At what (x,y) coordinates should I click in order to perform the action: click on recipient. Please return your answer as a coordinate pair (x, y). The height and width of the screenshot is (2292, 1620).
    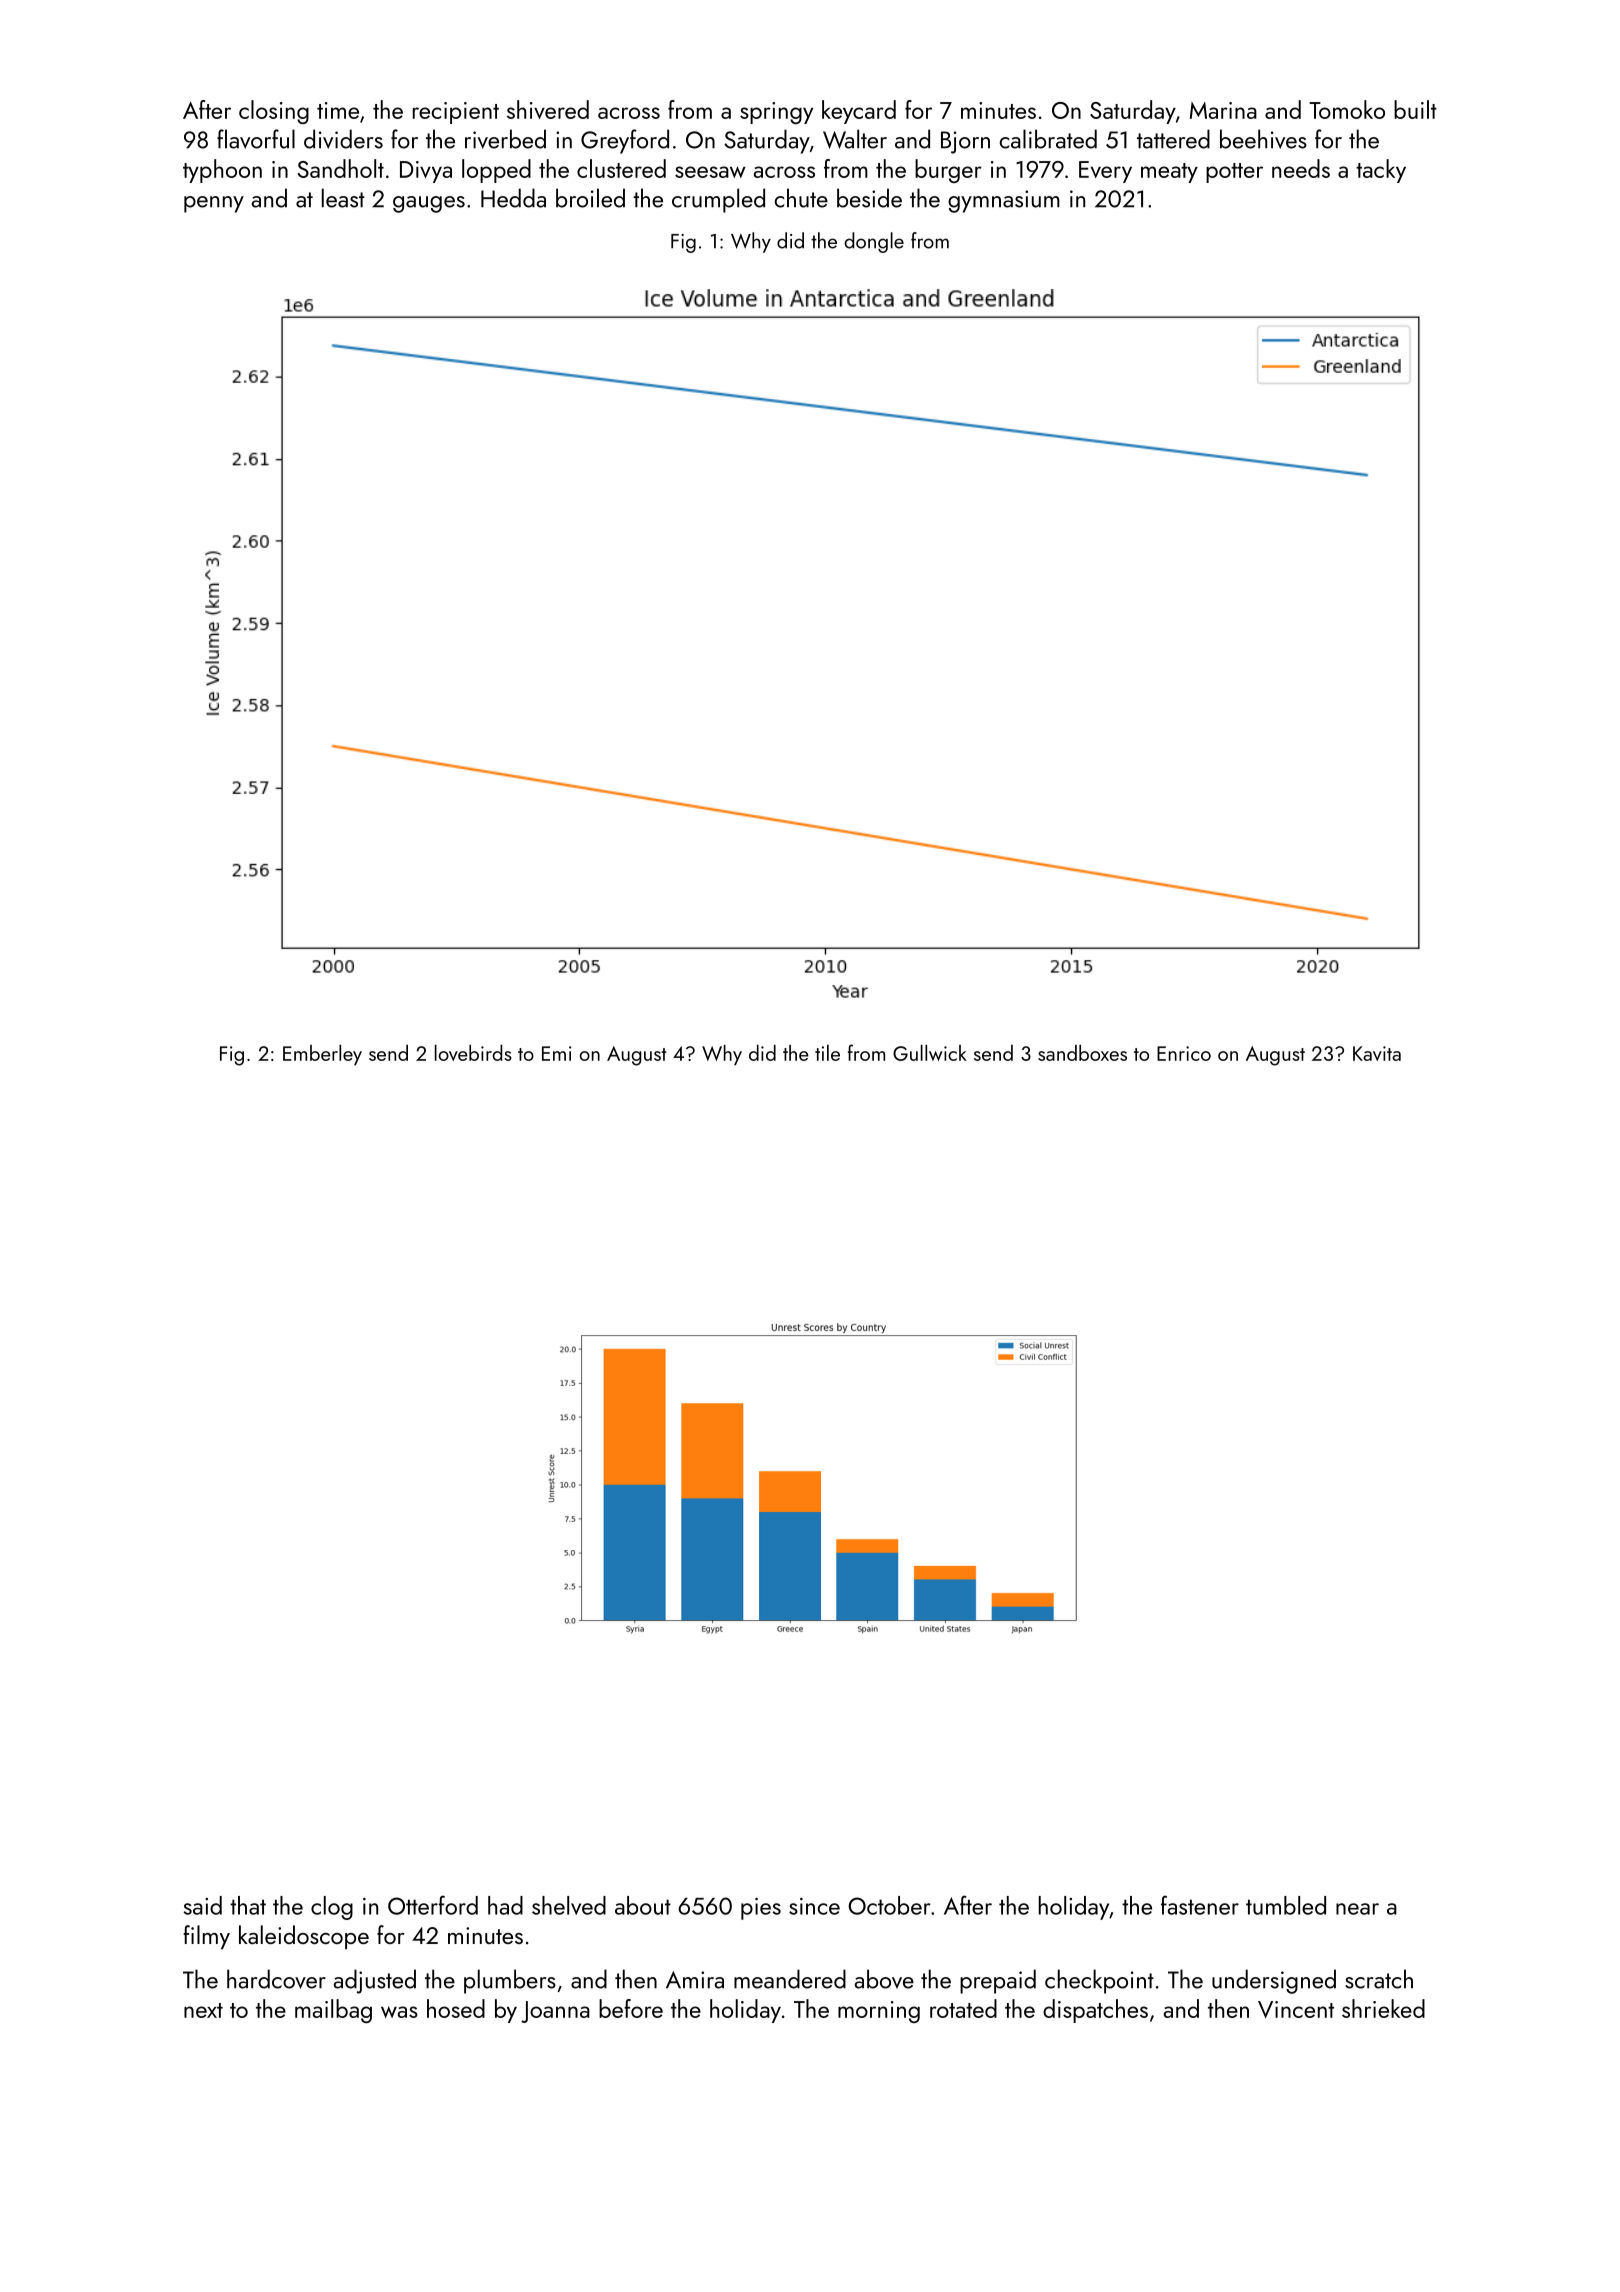
    Looking at the image, I should click on (456, 113).
